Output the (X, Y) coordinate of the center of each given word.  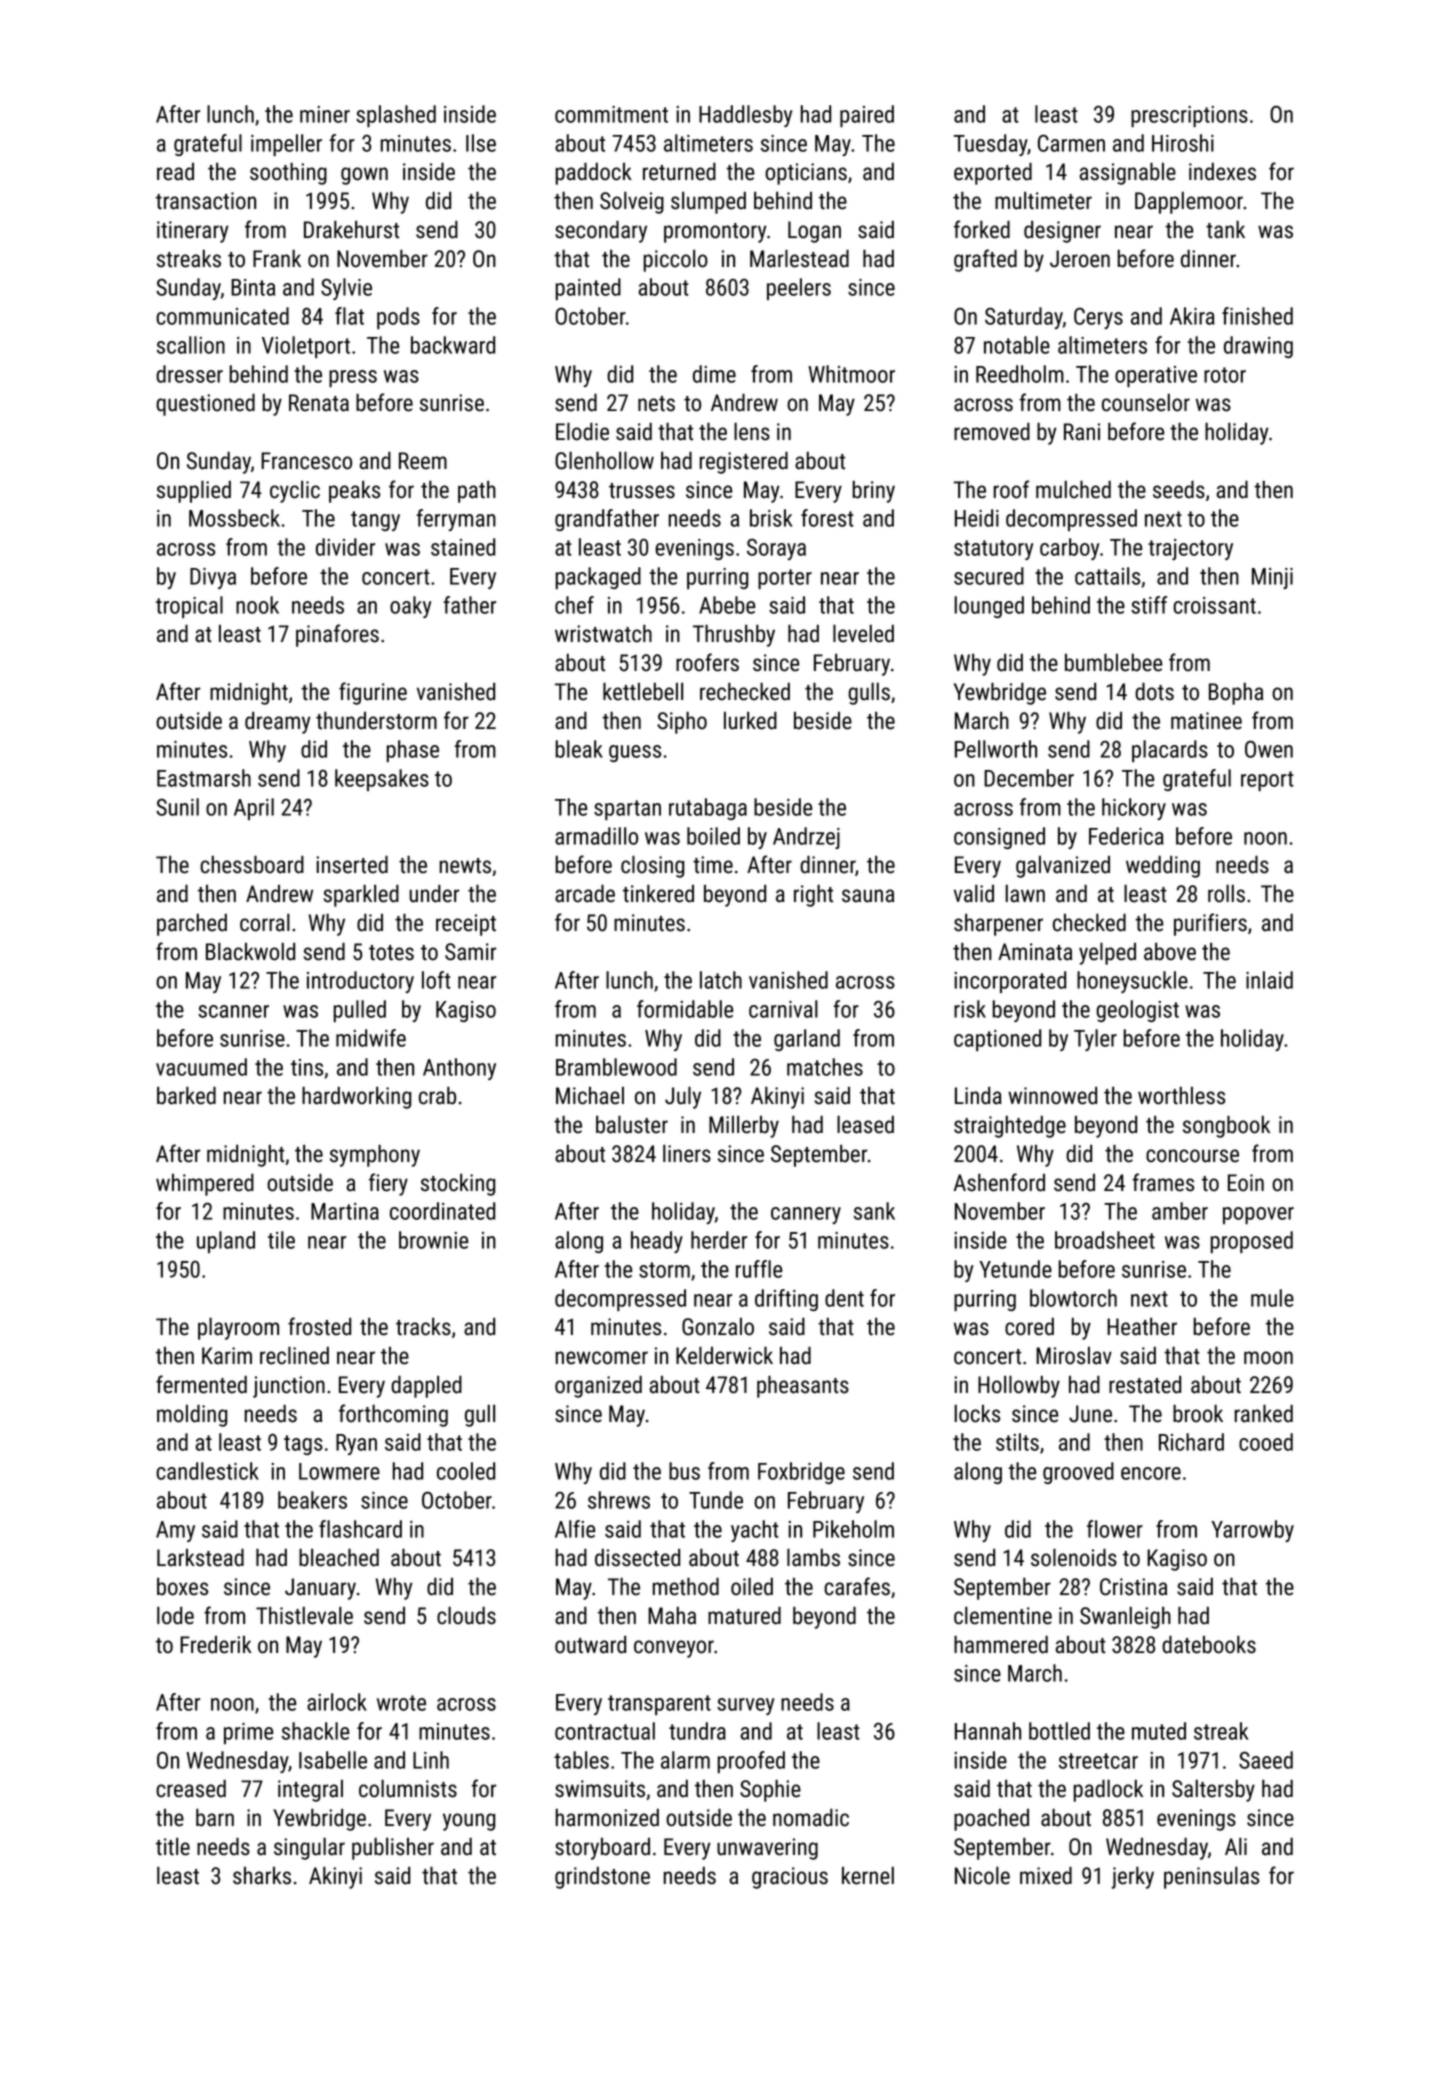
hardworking (356, 1097)
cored (1029, 1327)
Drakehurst (351, 229)
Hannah (988, 1731)
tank (1225, 229)
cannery (806, 1215)
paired (867, 116)
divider (345, 547)
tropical (189, 607)
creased (191, 1788)
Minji (1272, 578)
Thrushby (734, 635)
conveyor (674, 1649)
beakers (312, 1500)
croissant (1214, 605)
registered (744, 462)
